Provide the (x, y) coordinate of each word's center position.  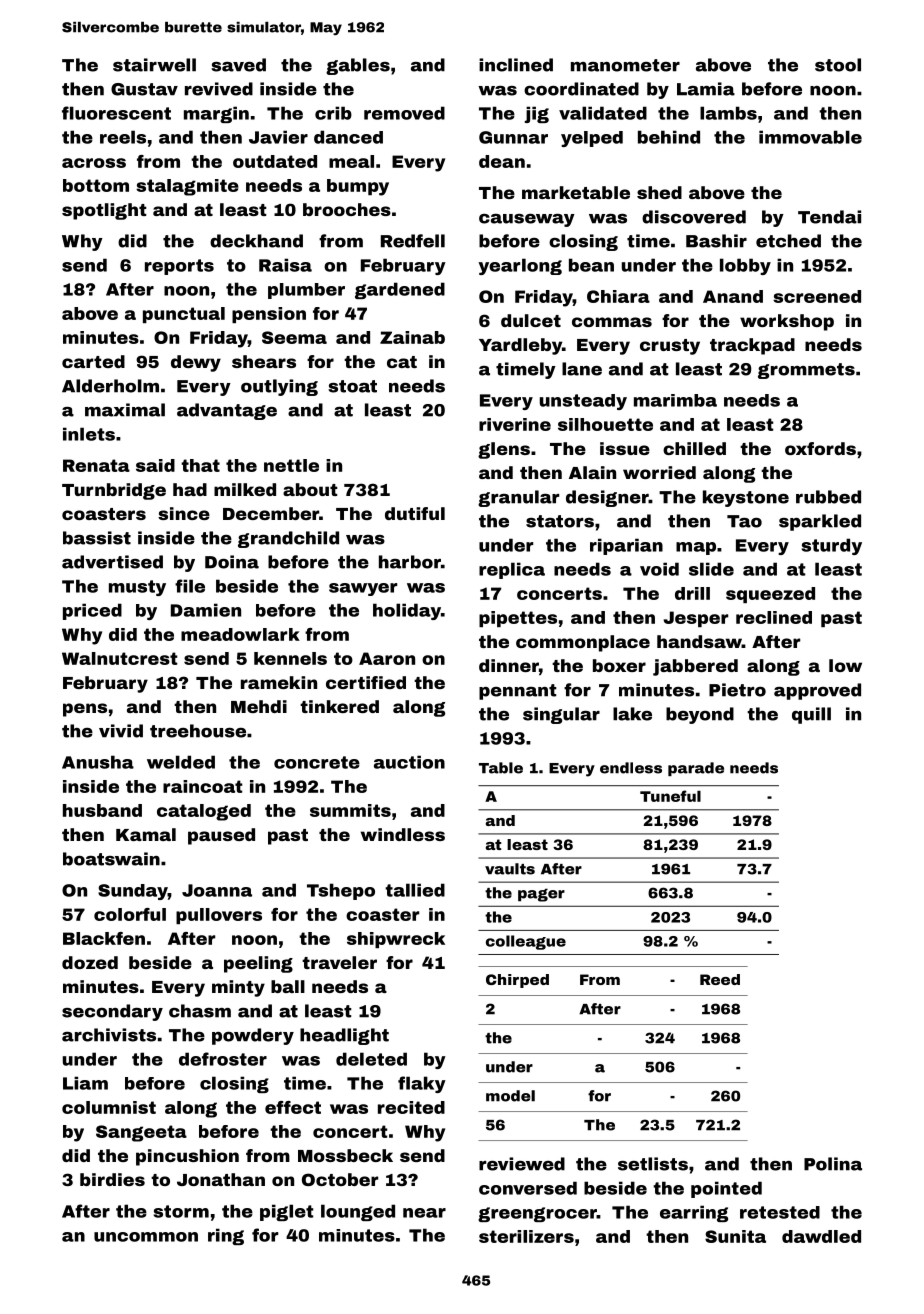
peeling (258, 964)
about (310, 489)
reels (123, 137)
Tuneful (670, 796)
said (155, 465)
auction (409, 762)
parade (696, 769)
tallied (415, 890)
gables (358, 66)
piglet (287, 1212)
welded (181, 762)
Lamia (706, 89)
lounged (358, 1212)
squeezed (770, 595)
